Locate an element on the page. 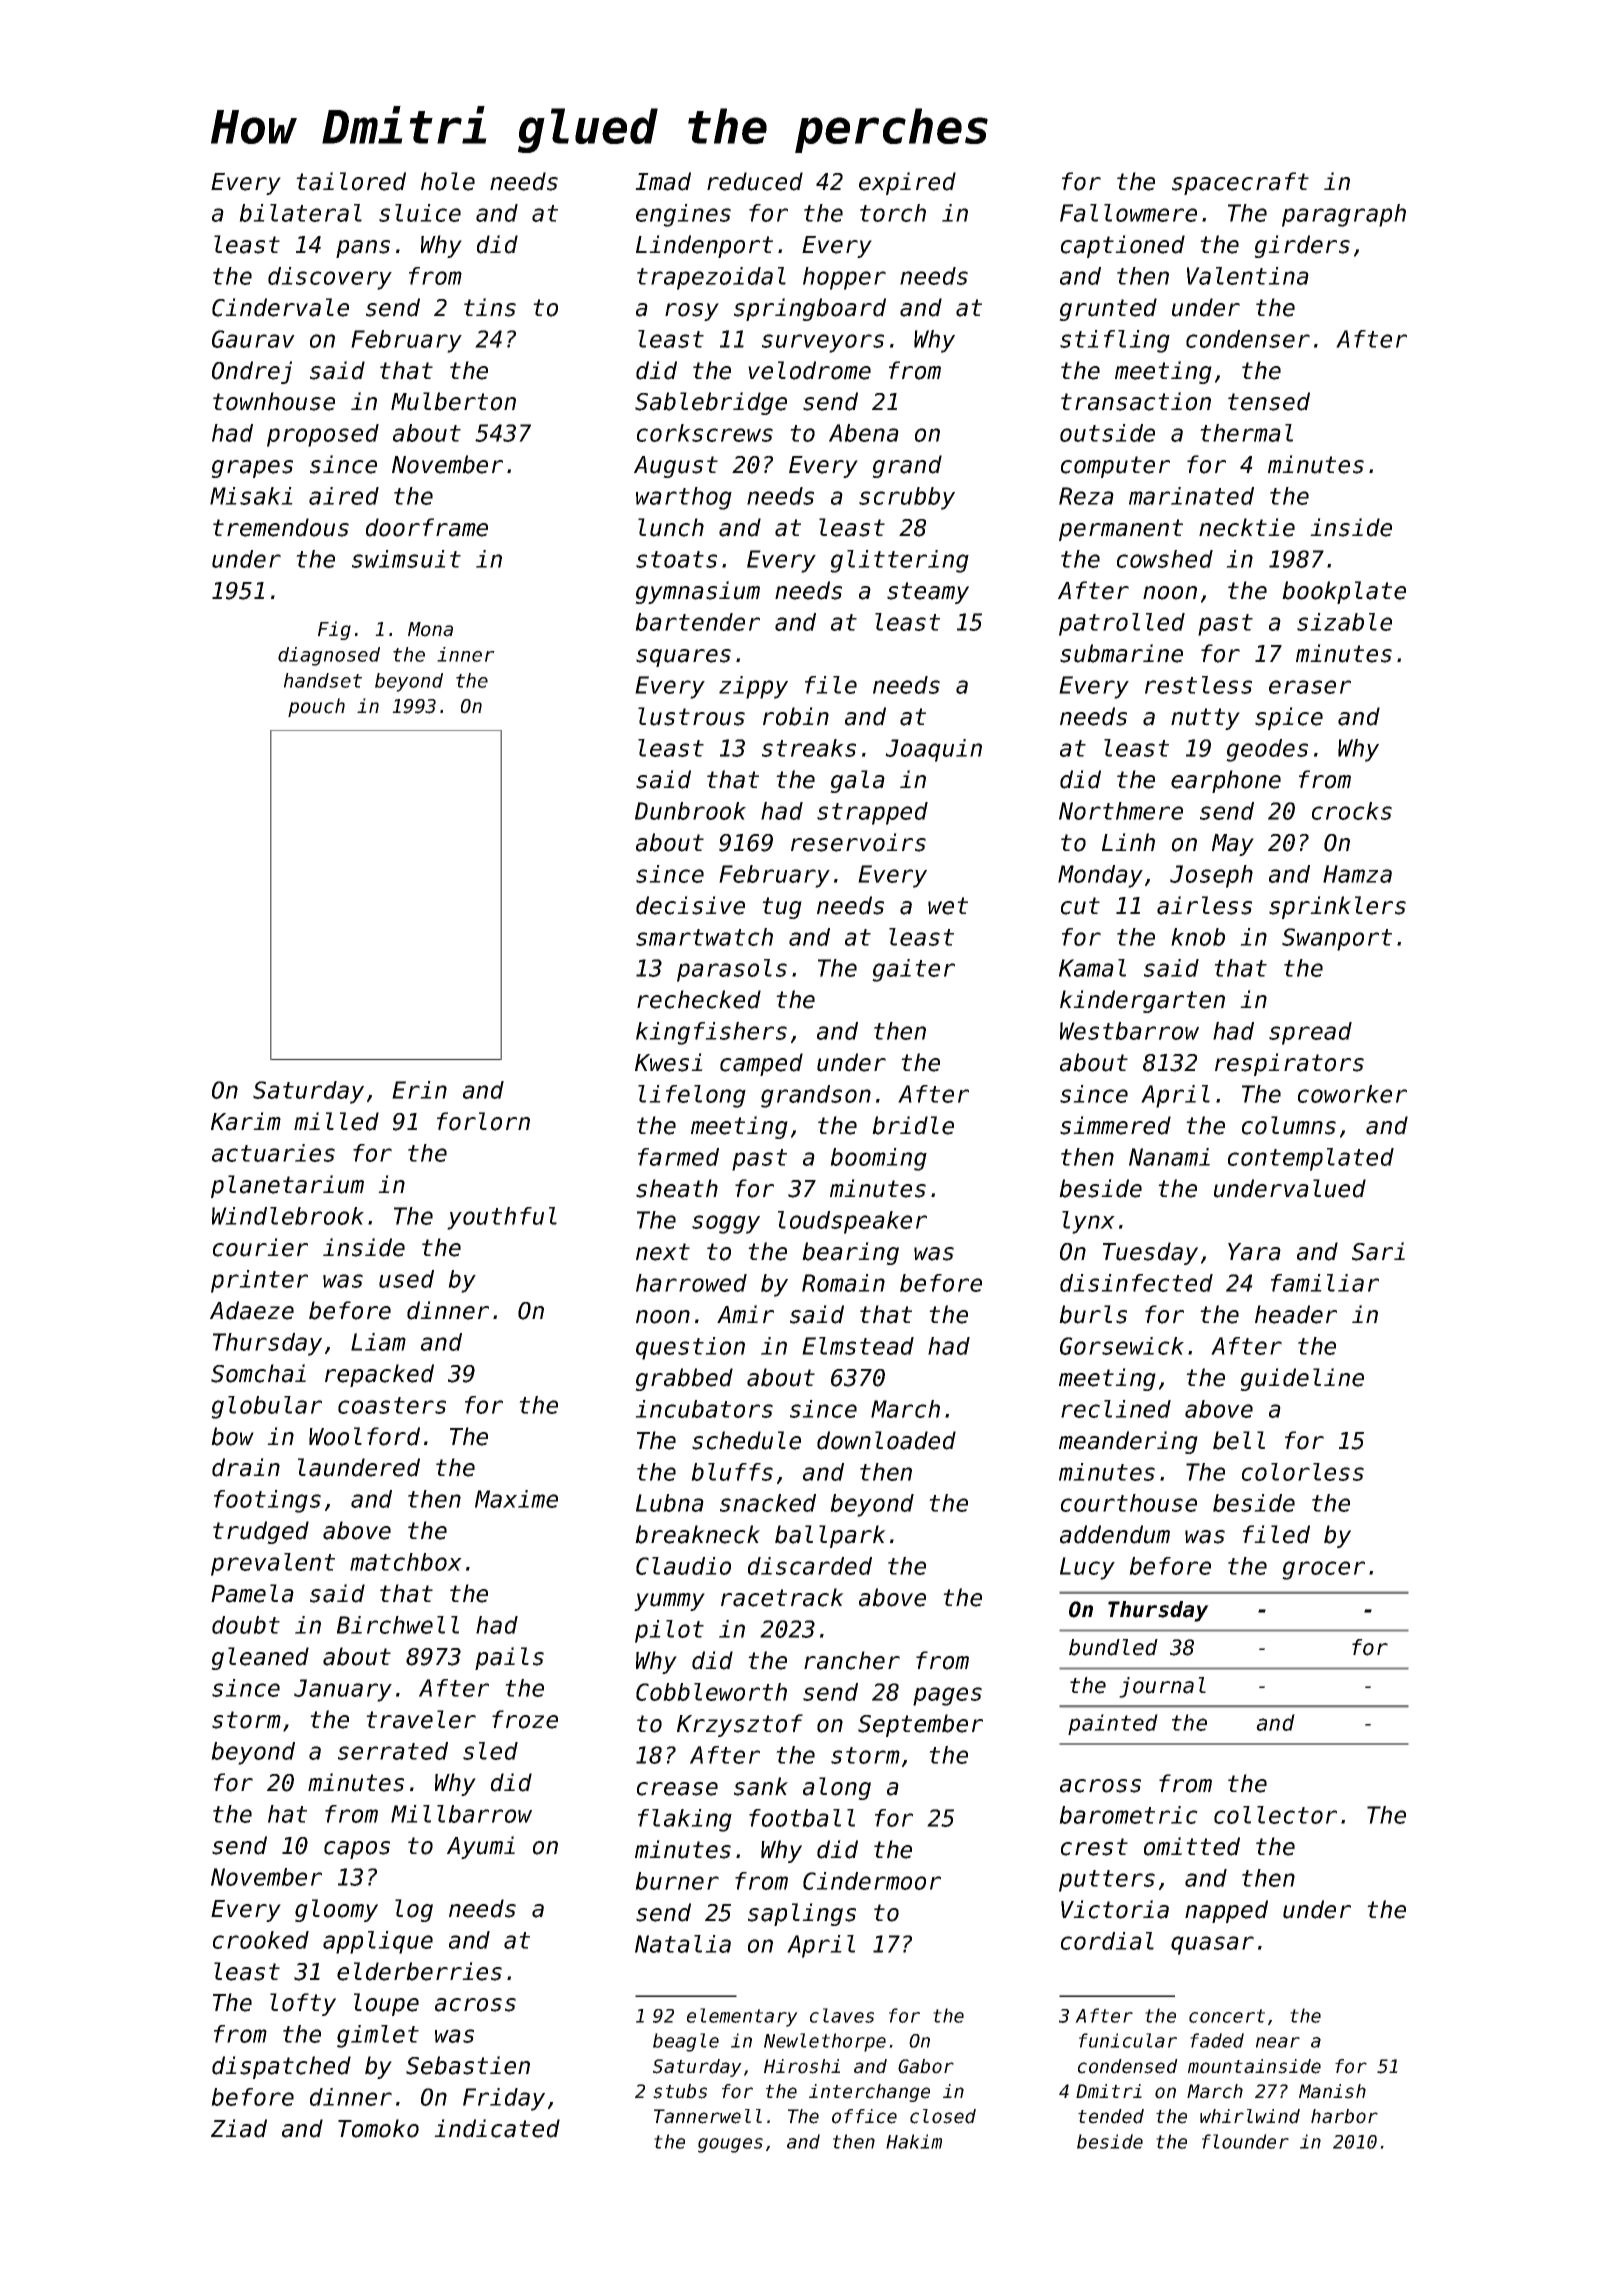  tailored is located at coordinates (351, 181).
